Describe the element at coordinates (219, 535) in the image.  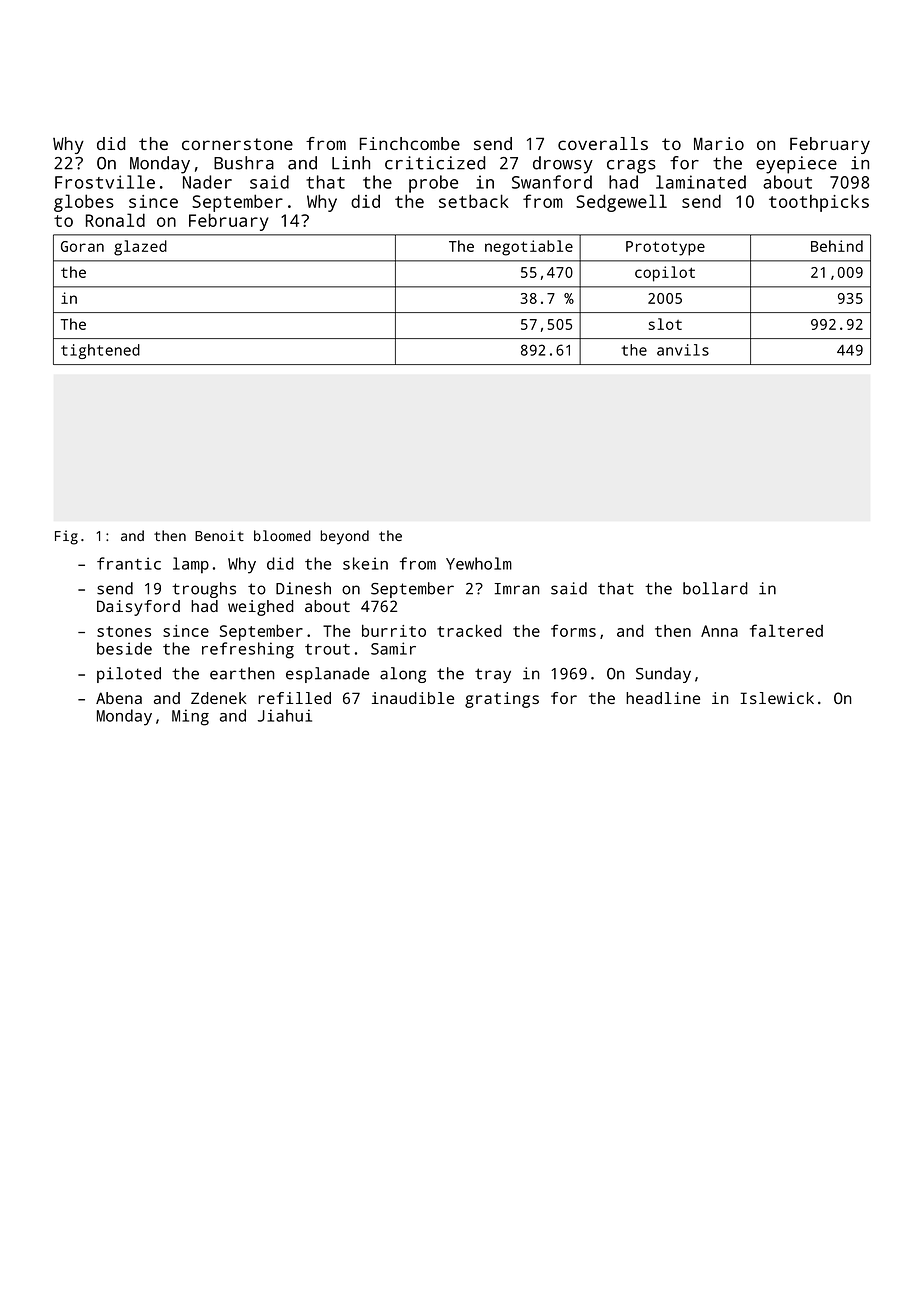
I see `Benoit` at that location.
